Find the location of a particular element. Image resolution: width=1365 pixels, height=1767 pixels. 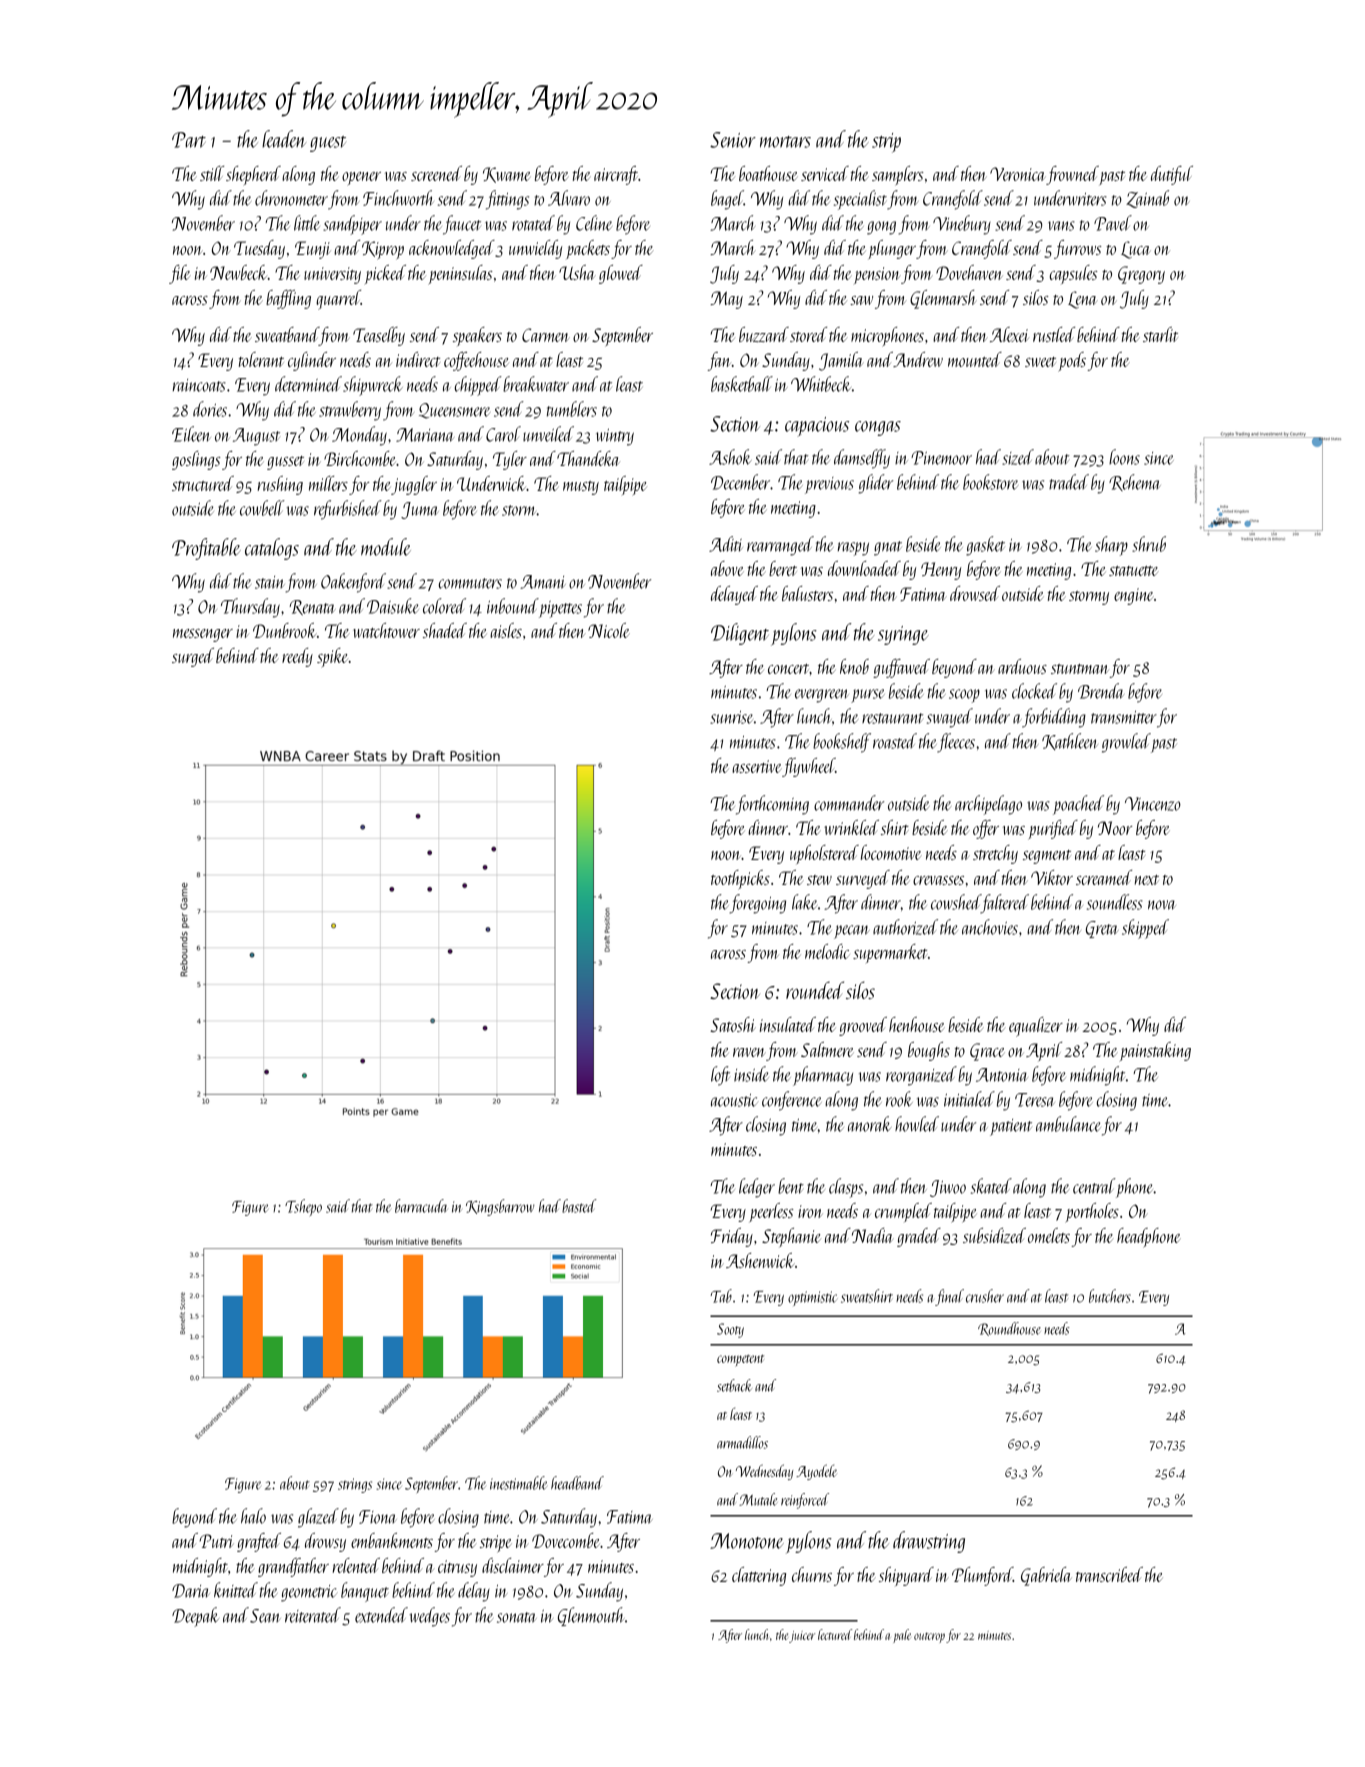

wintry is located at coordinates (615, 437).
